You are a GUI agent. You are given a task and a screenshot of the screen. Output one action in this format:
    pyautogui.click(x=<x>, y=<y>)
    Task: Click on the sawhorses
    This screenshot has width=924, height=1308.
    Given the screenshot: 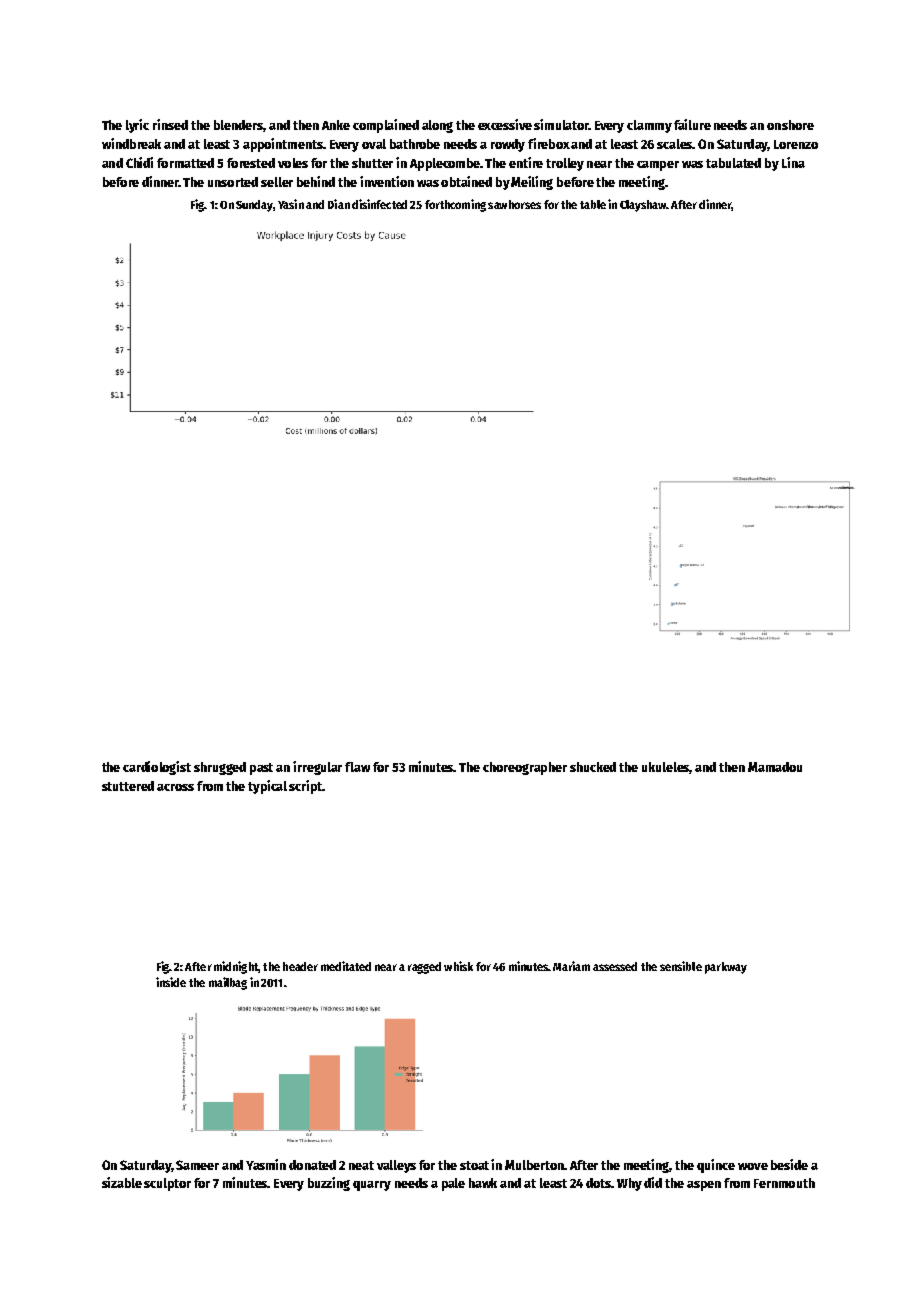 What is the action you would take?
    pyautogui.click(x=514, y=204)
